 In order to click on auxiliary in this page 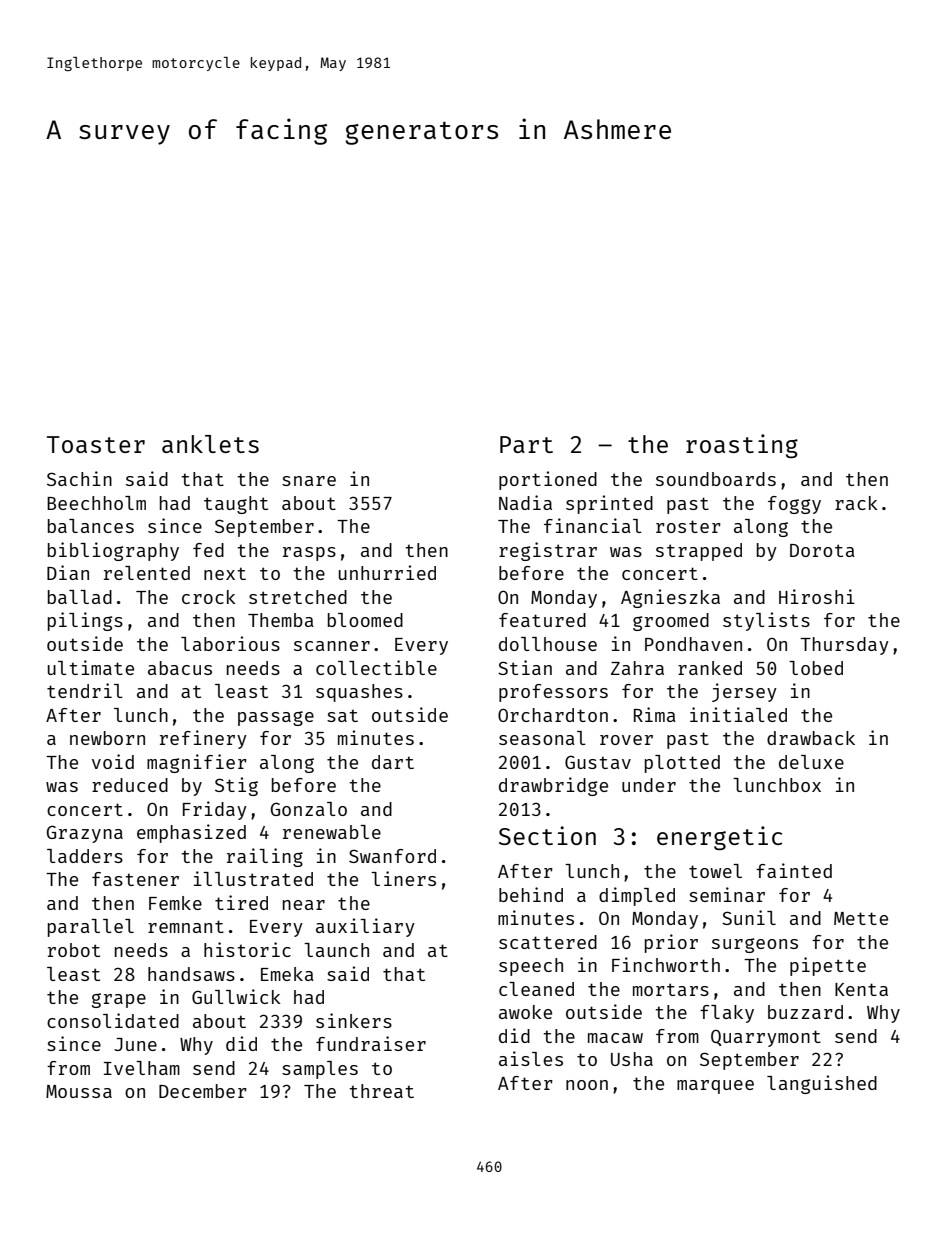, I will do `click(365, 927)`.
